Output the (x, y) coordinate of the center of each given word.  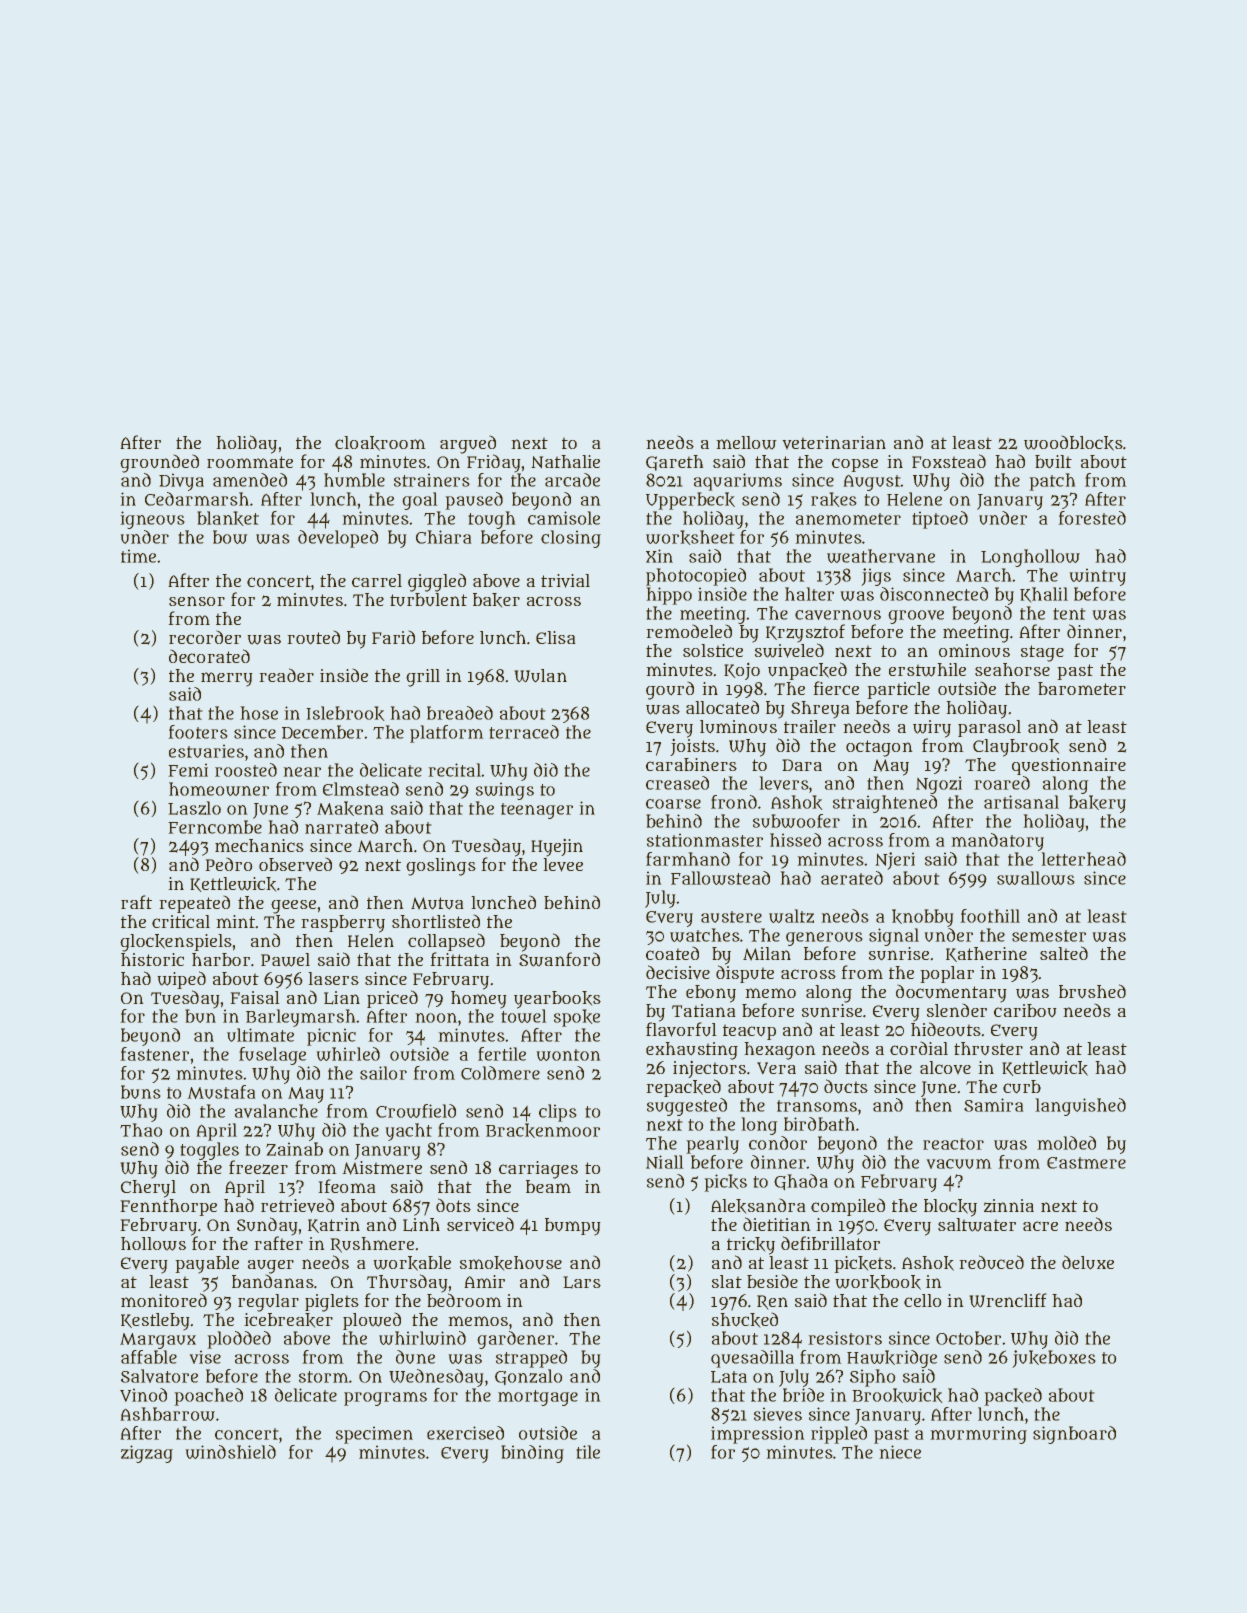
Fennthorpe (169, 1207)
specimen (374, 1435)
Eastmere (1086, 1163)
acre (1040, 1226)
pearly (713, 1145)
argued (468, 445)
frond (734, 802)
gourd (670, 691)
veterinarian (834, 442)
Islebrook (345, 713)
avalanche (276, 1111)
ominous (974, 650)
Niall (664, 1162)
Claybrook (1016, 748)
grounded (159, 464)
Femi (188, 770)
